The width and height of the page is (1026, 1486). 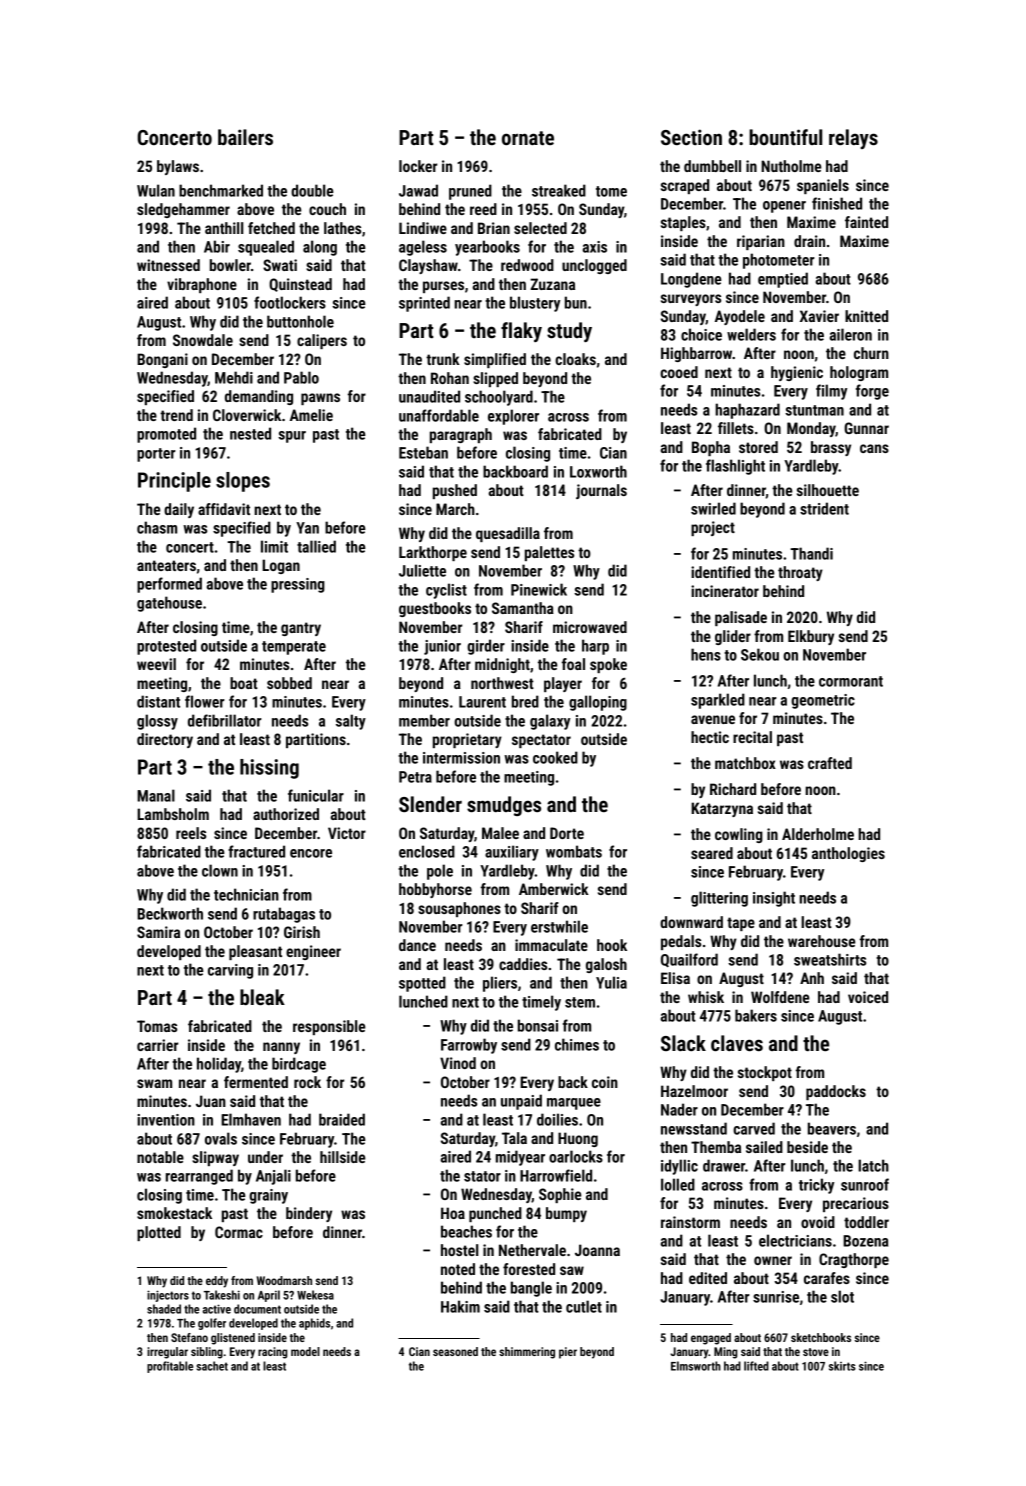 I want to click on benchmarked, so click(x=221, y=190).
